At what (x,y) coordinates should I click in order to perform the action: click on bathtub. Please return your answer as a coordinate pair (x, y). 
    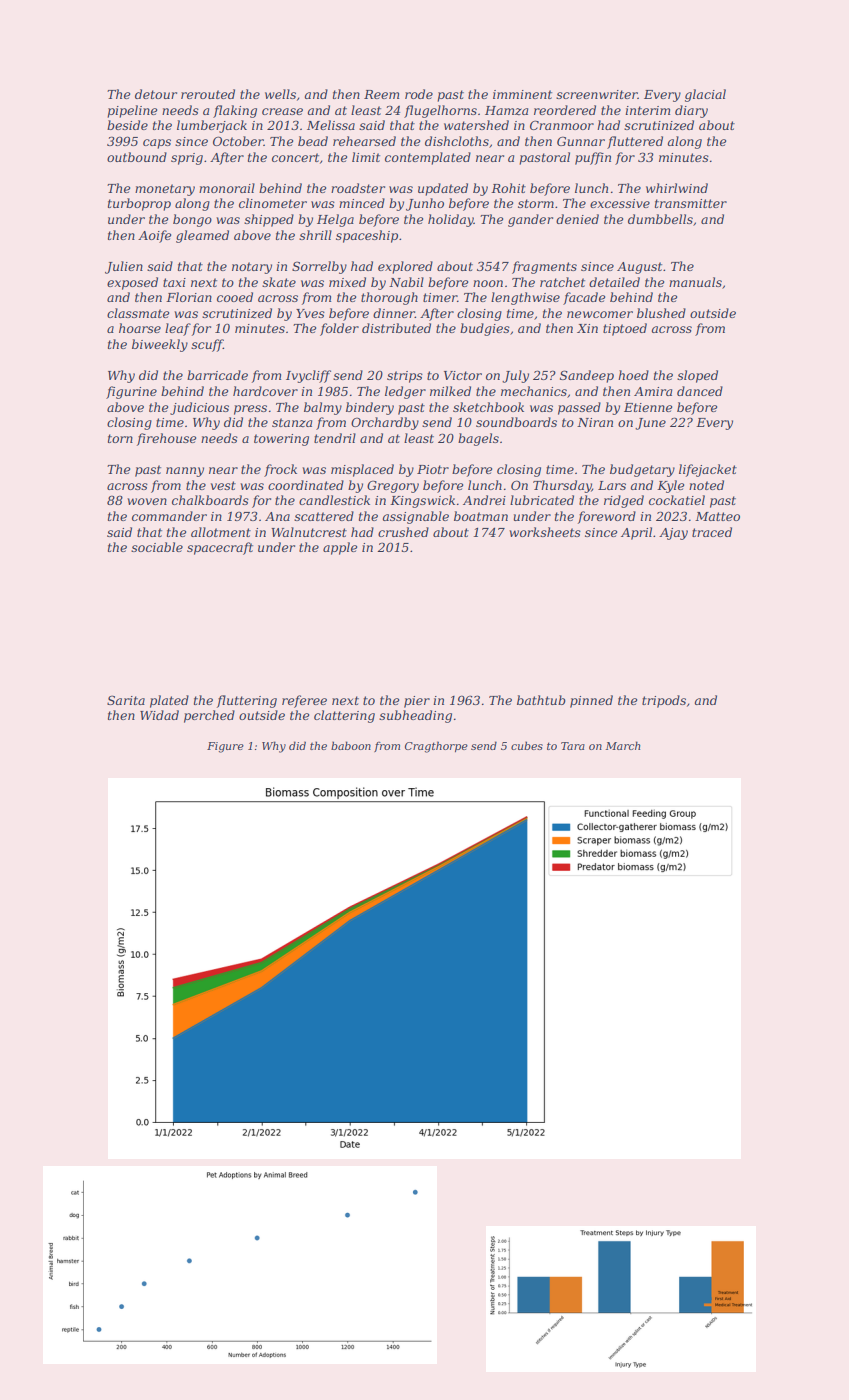
    Looking at the image, I should click on (541, 700).
